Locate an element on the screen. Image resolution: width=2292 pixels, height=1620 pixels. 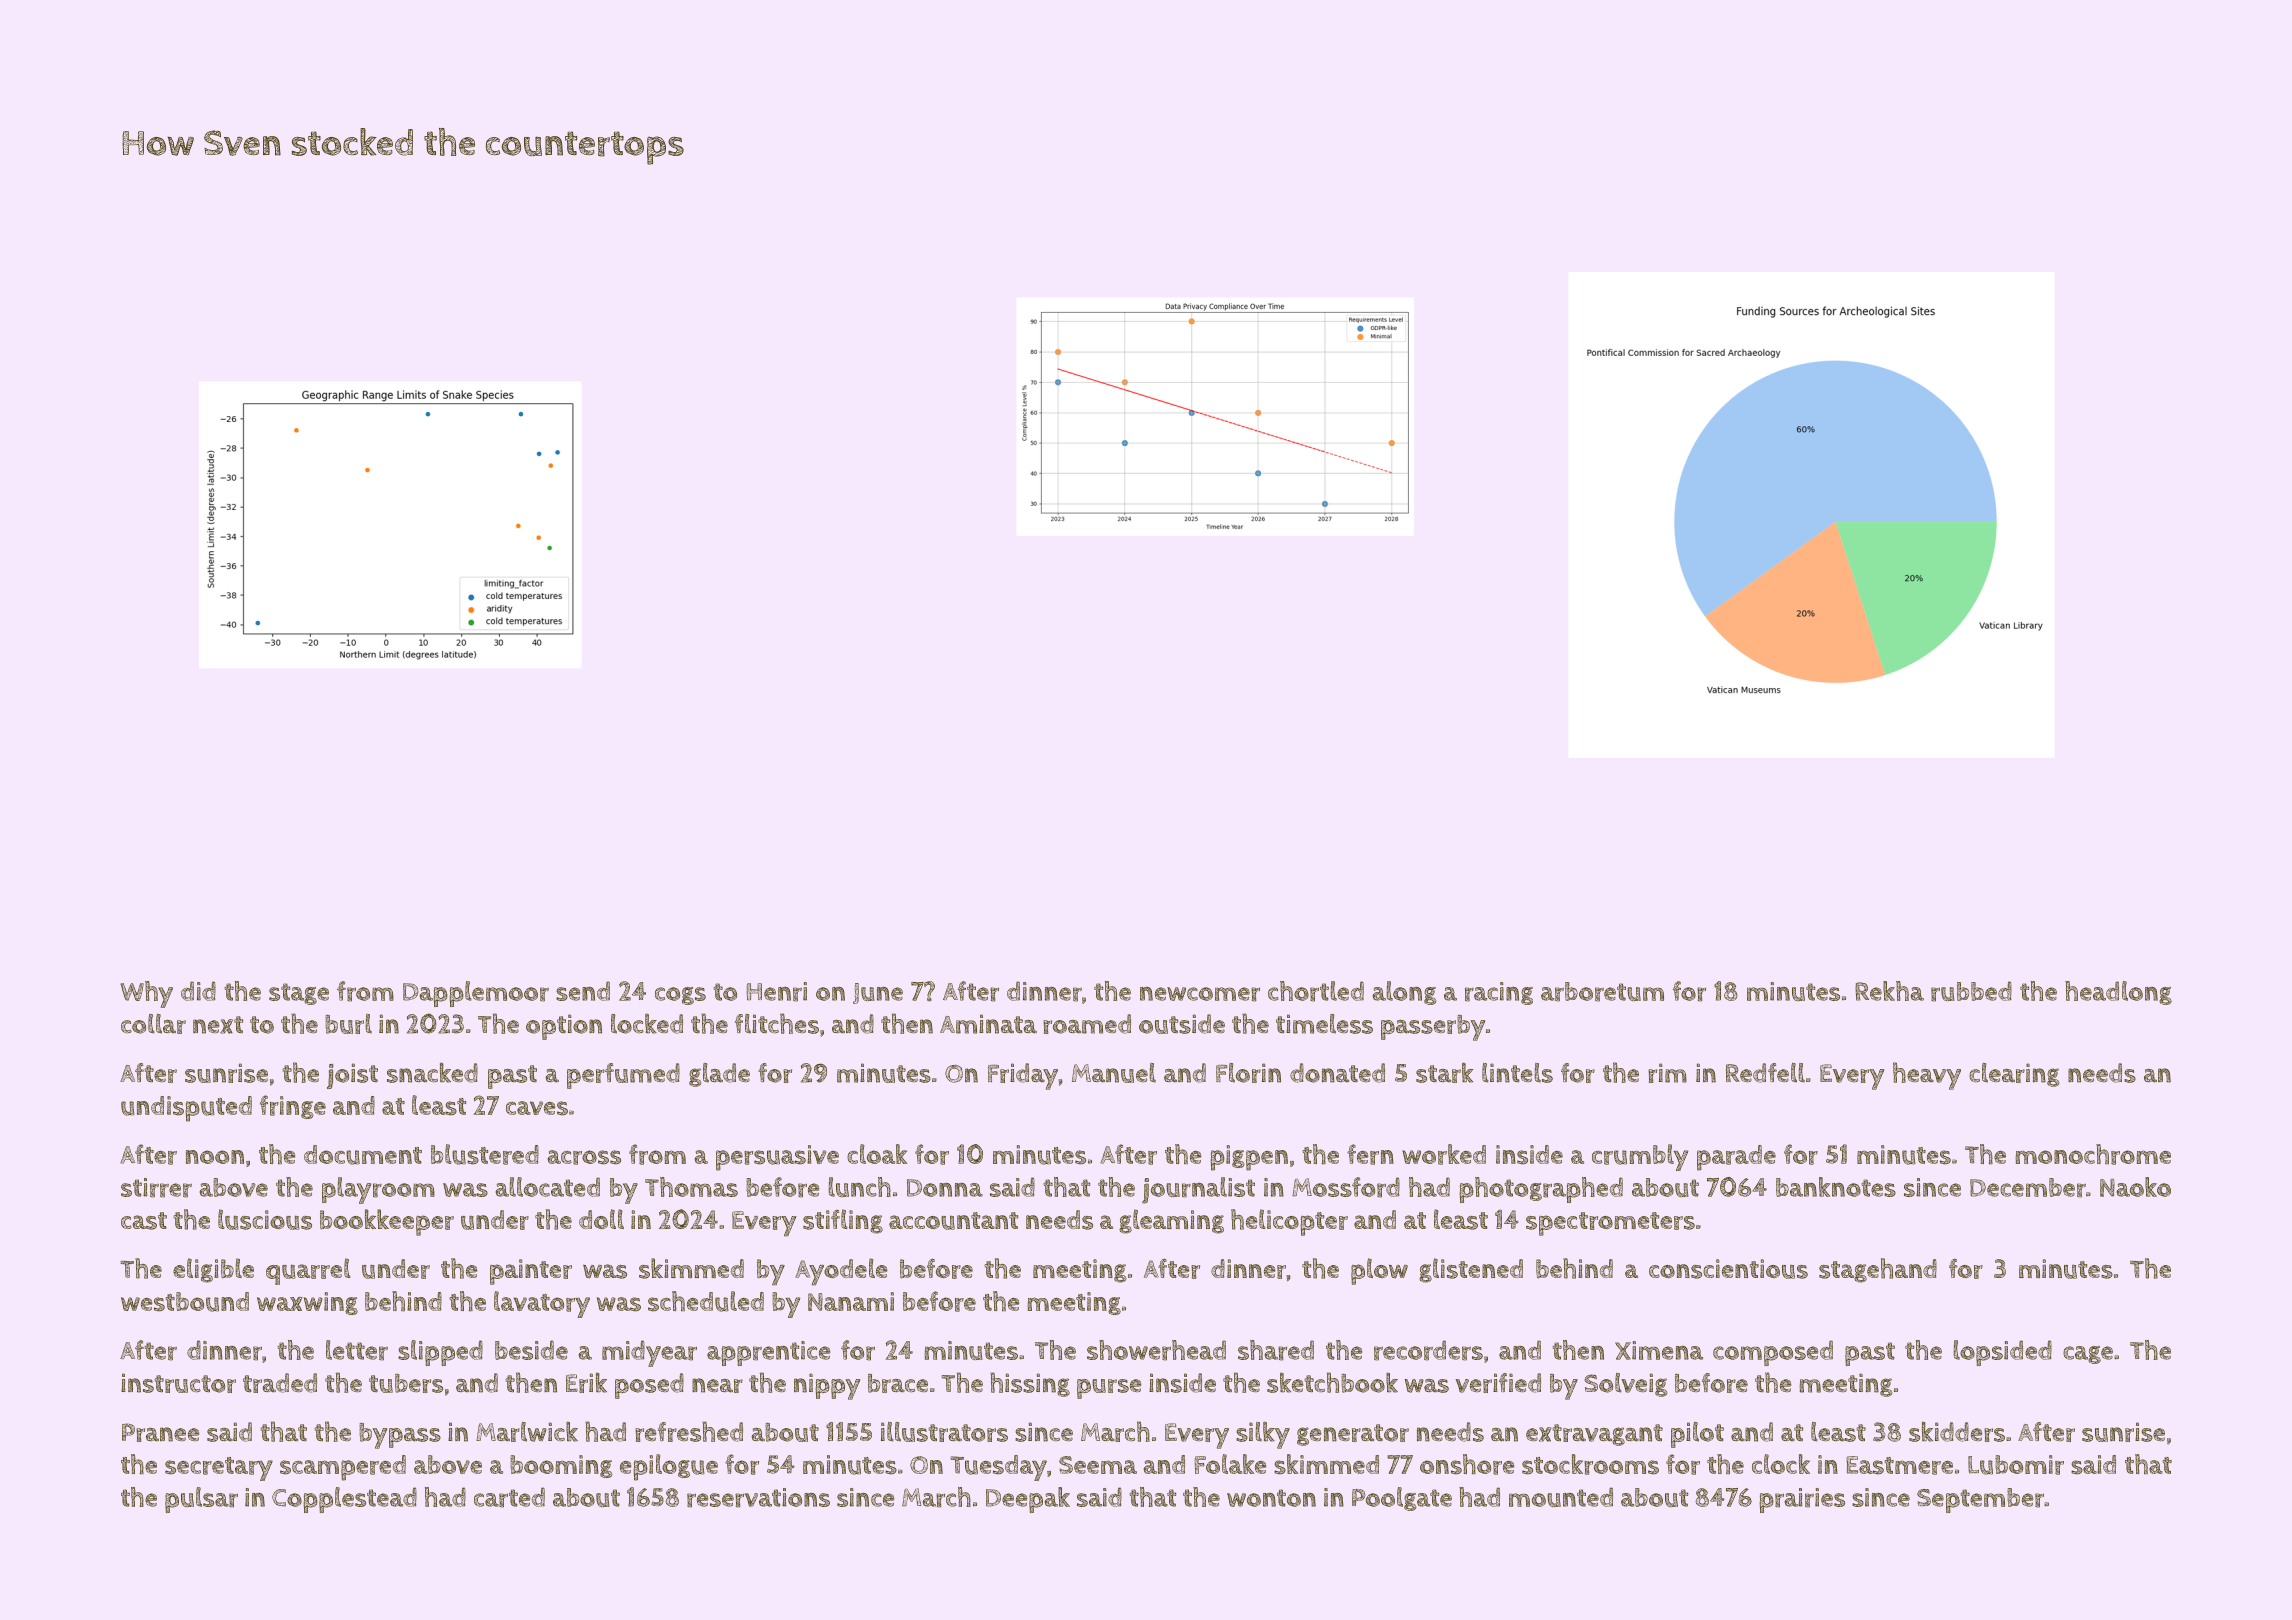
sketchbook is located at coordinates (1332, 1382).
